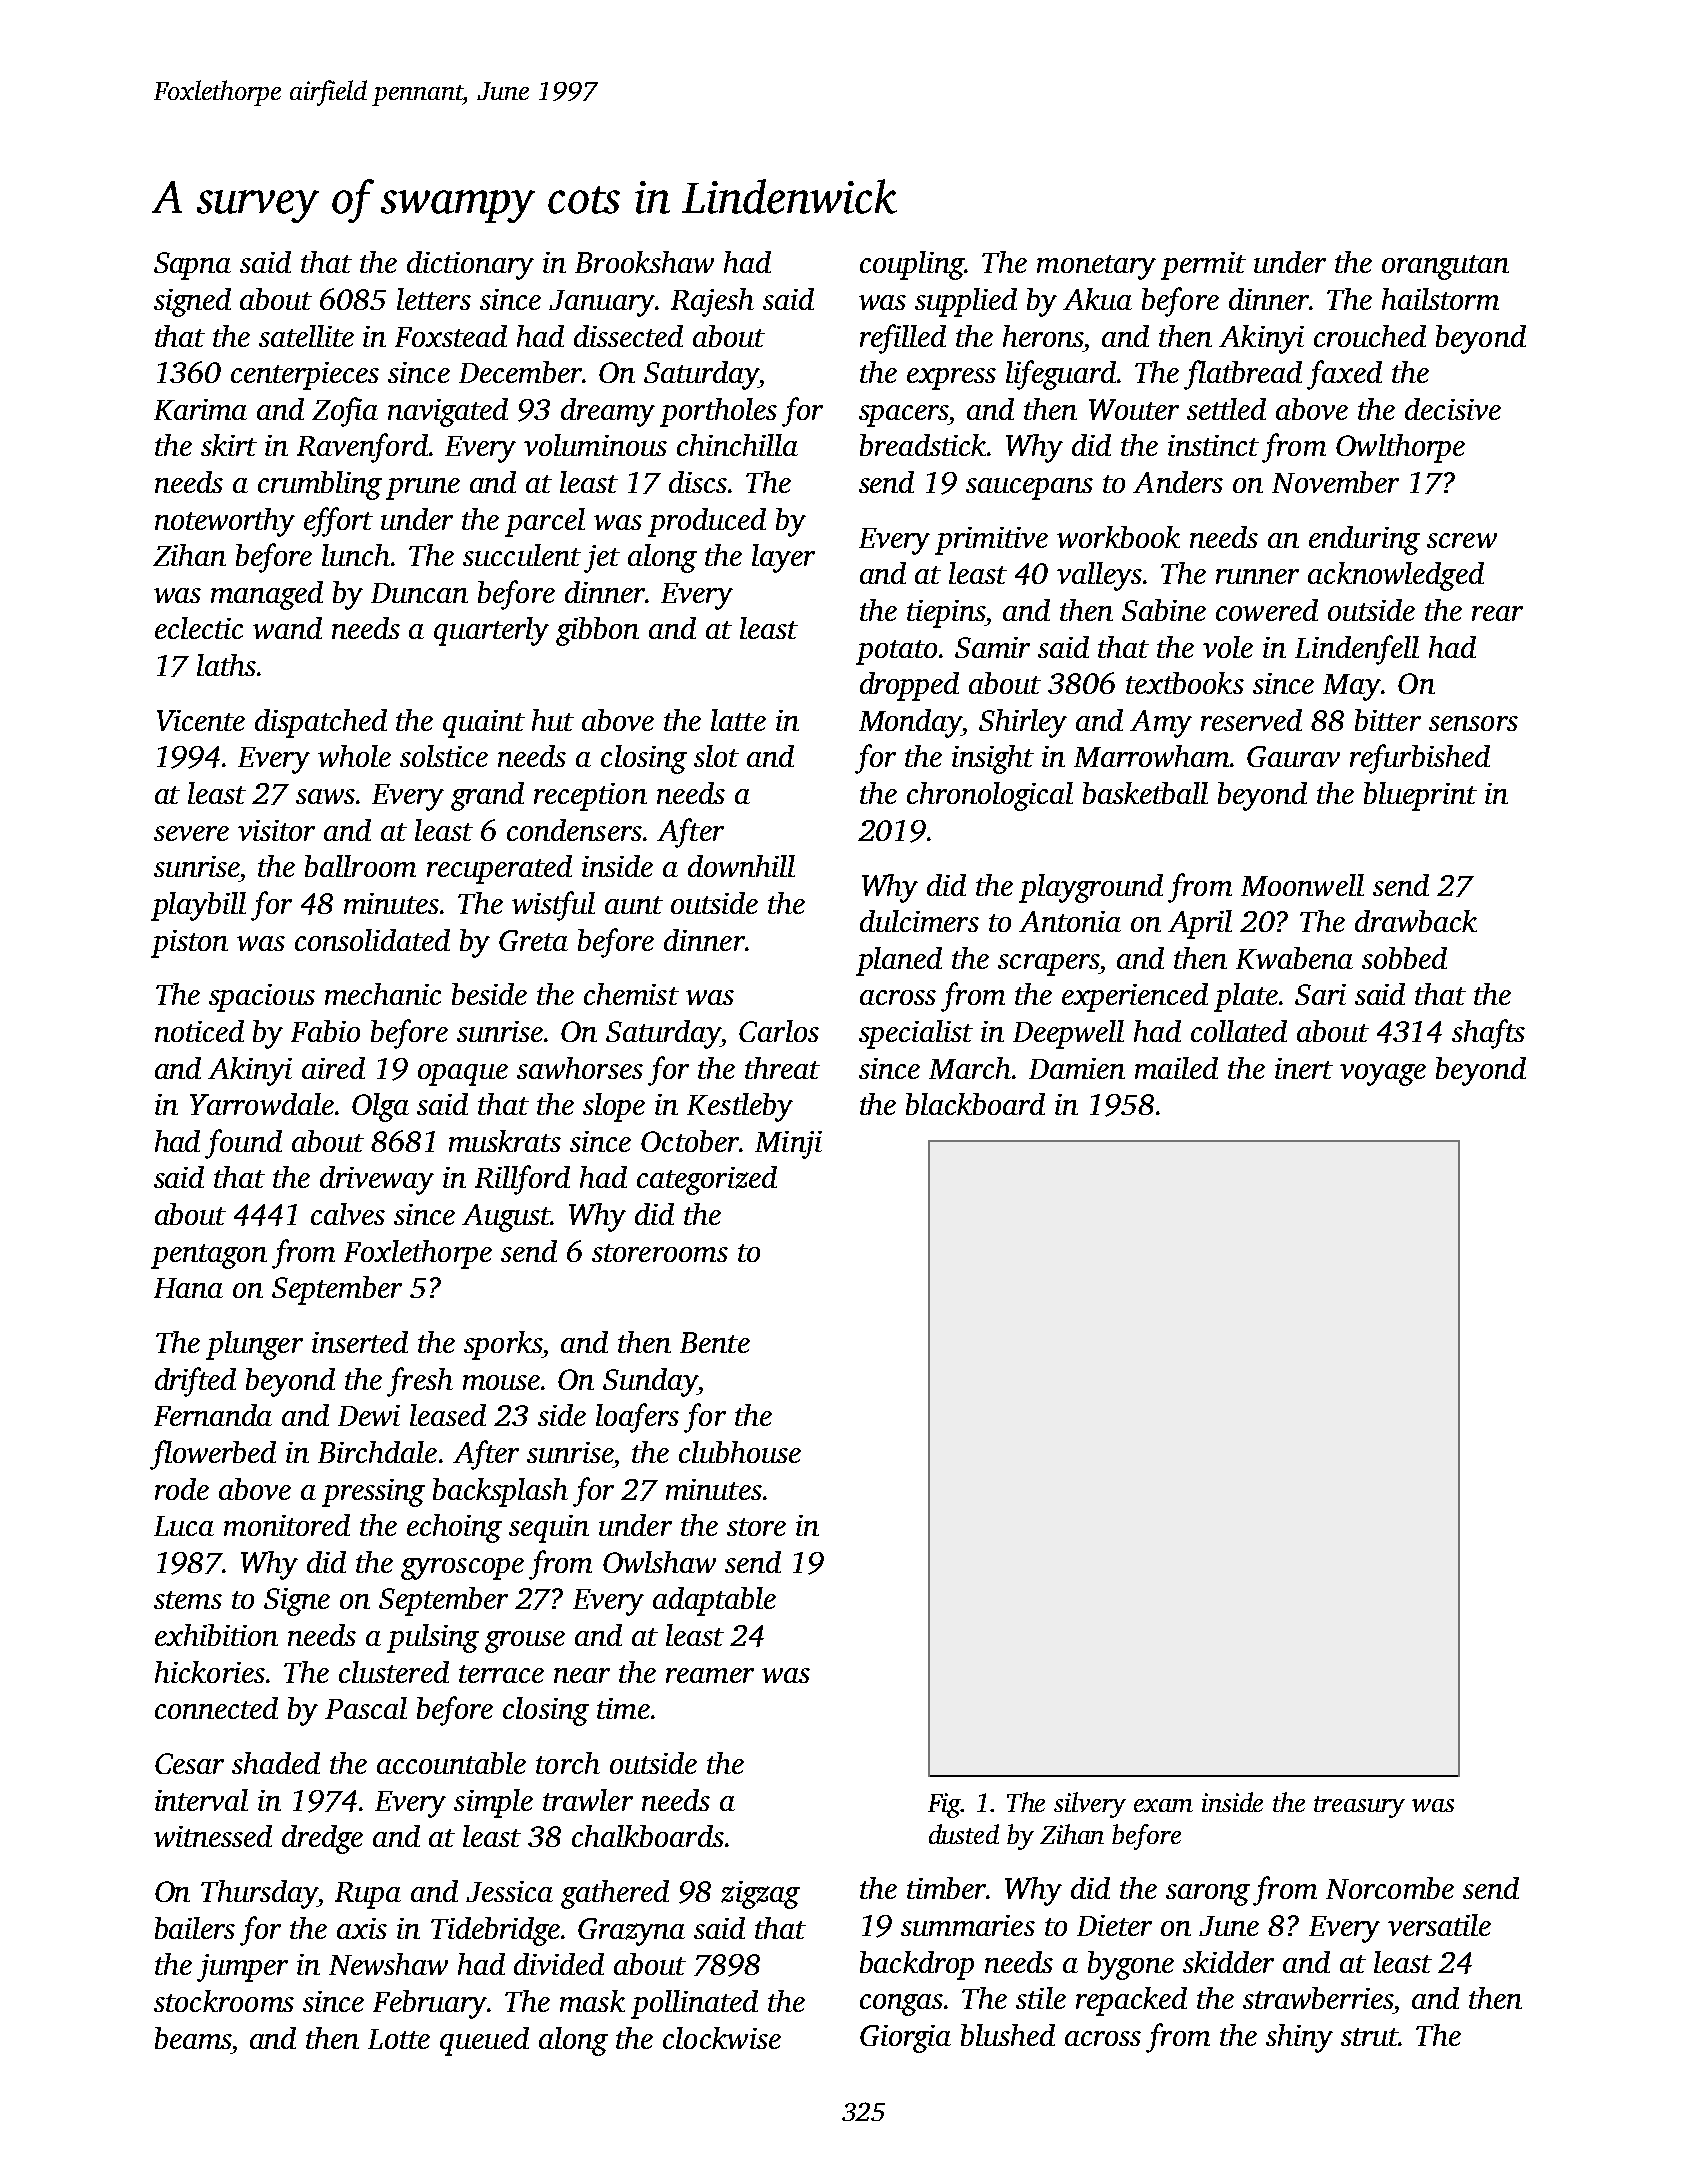 The width and height of the screenshot is (1683, 2178). What do you see at coordinates (644, 262) in the screenshot?
I see `Brookshaw` at bounding box center [644, 262].
